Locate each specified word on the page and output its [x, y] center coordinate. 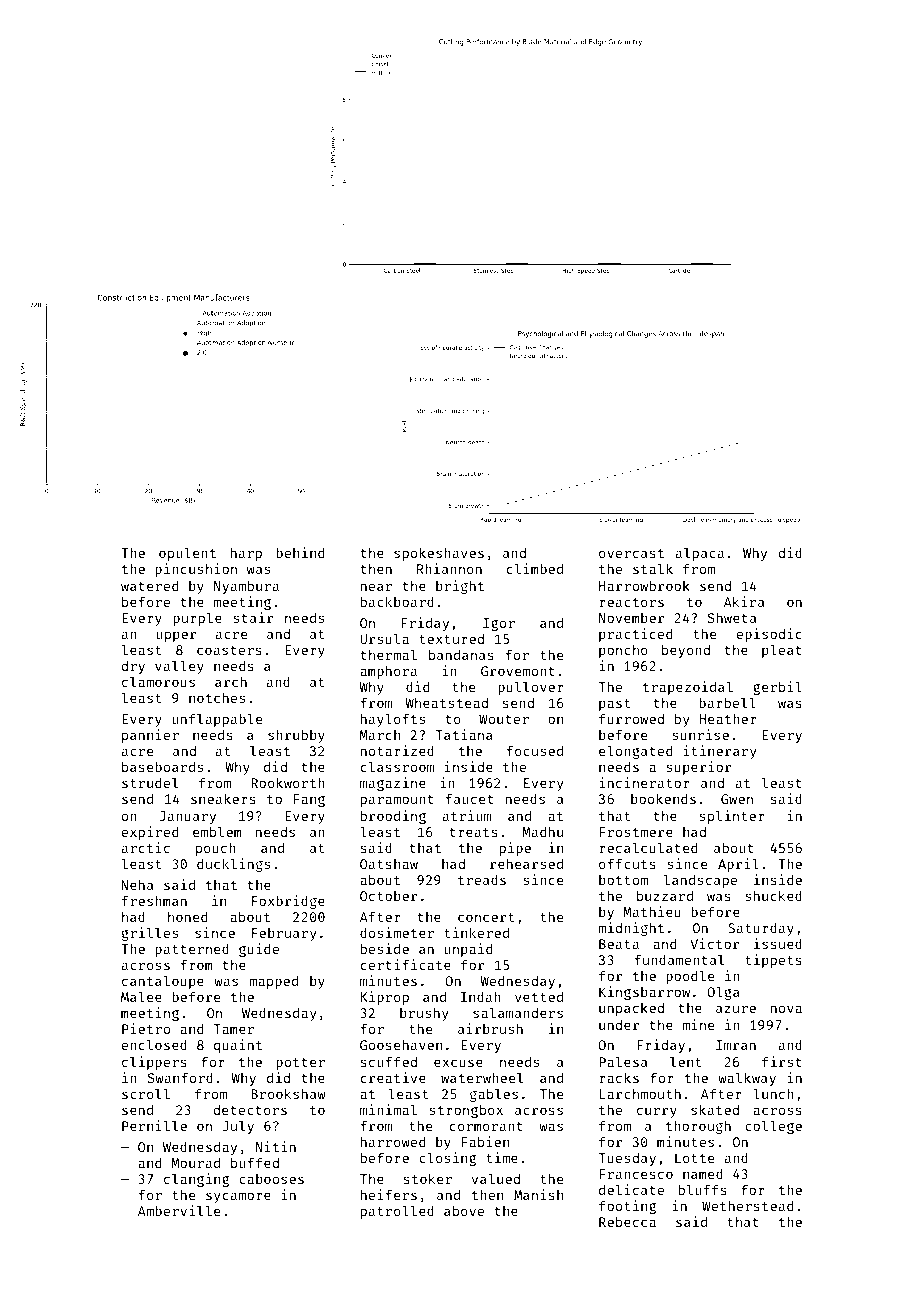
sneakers [223, 798]
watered [149, 585]
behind [300, 552]
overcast [631, 553]
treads [482, 879]
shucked [773, 895]
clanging [196, 1180]
